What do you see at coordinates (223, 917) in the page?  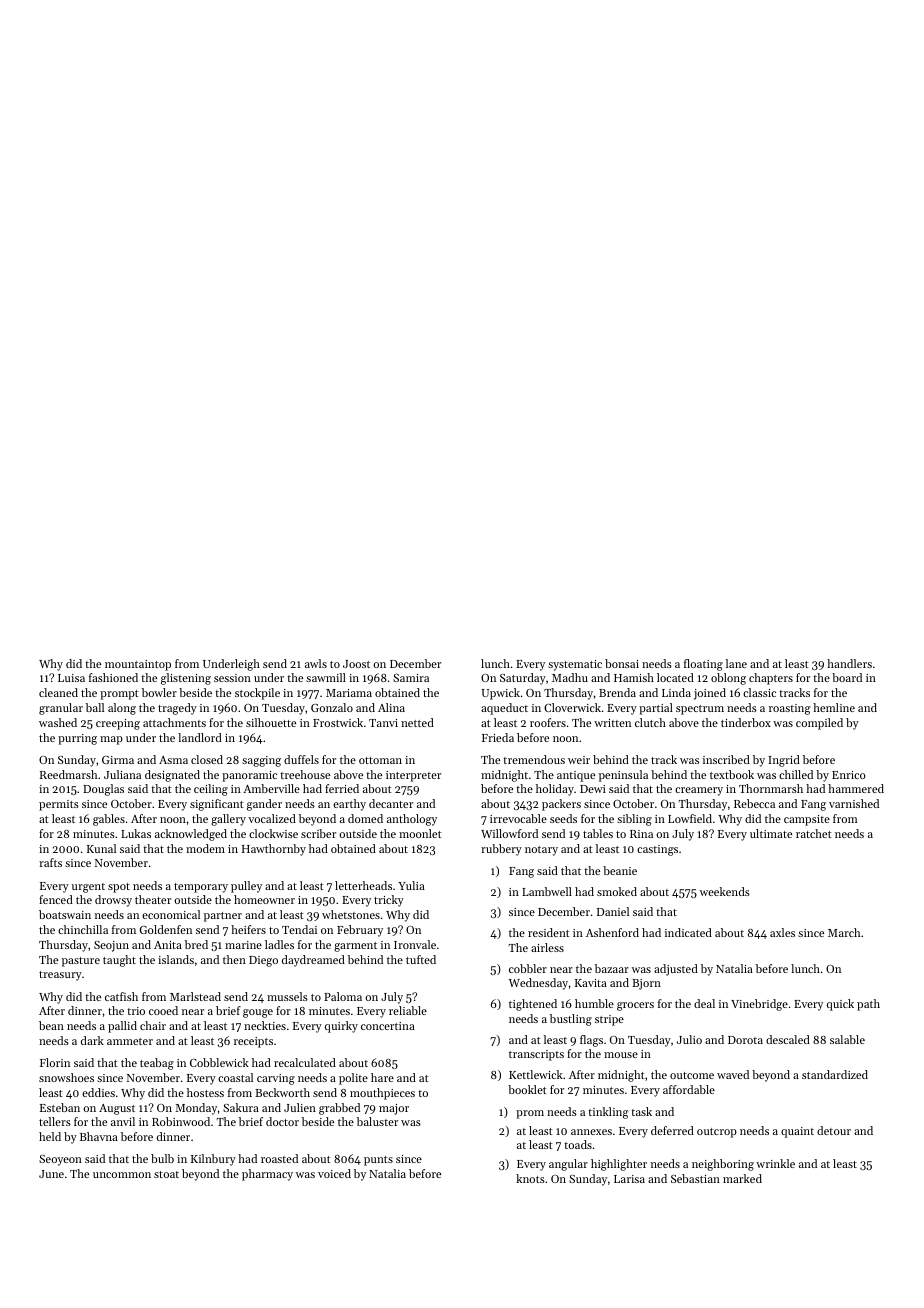 I see `partner` at bounding box center [223, 917].
